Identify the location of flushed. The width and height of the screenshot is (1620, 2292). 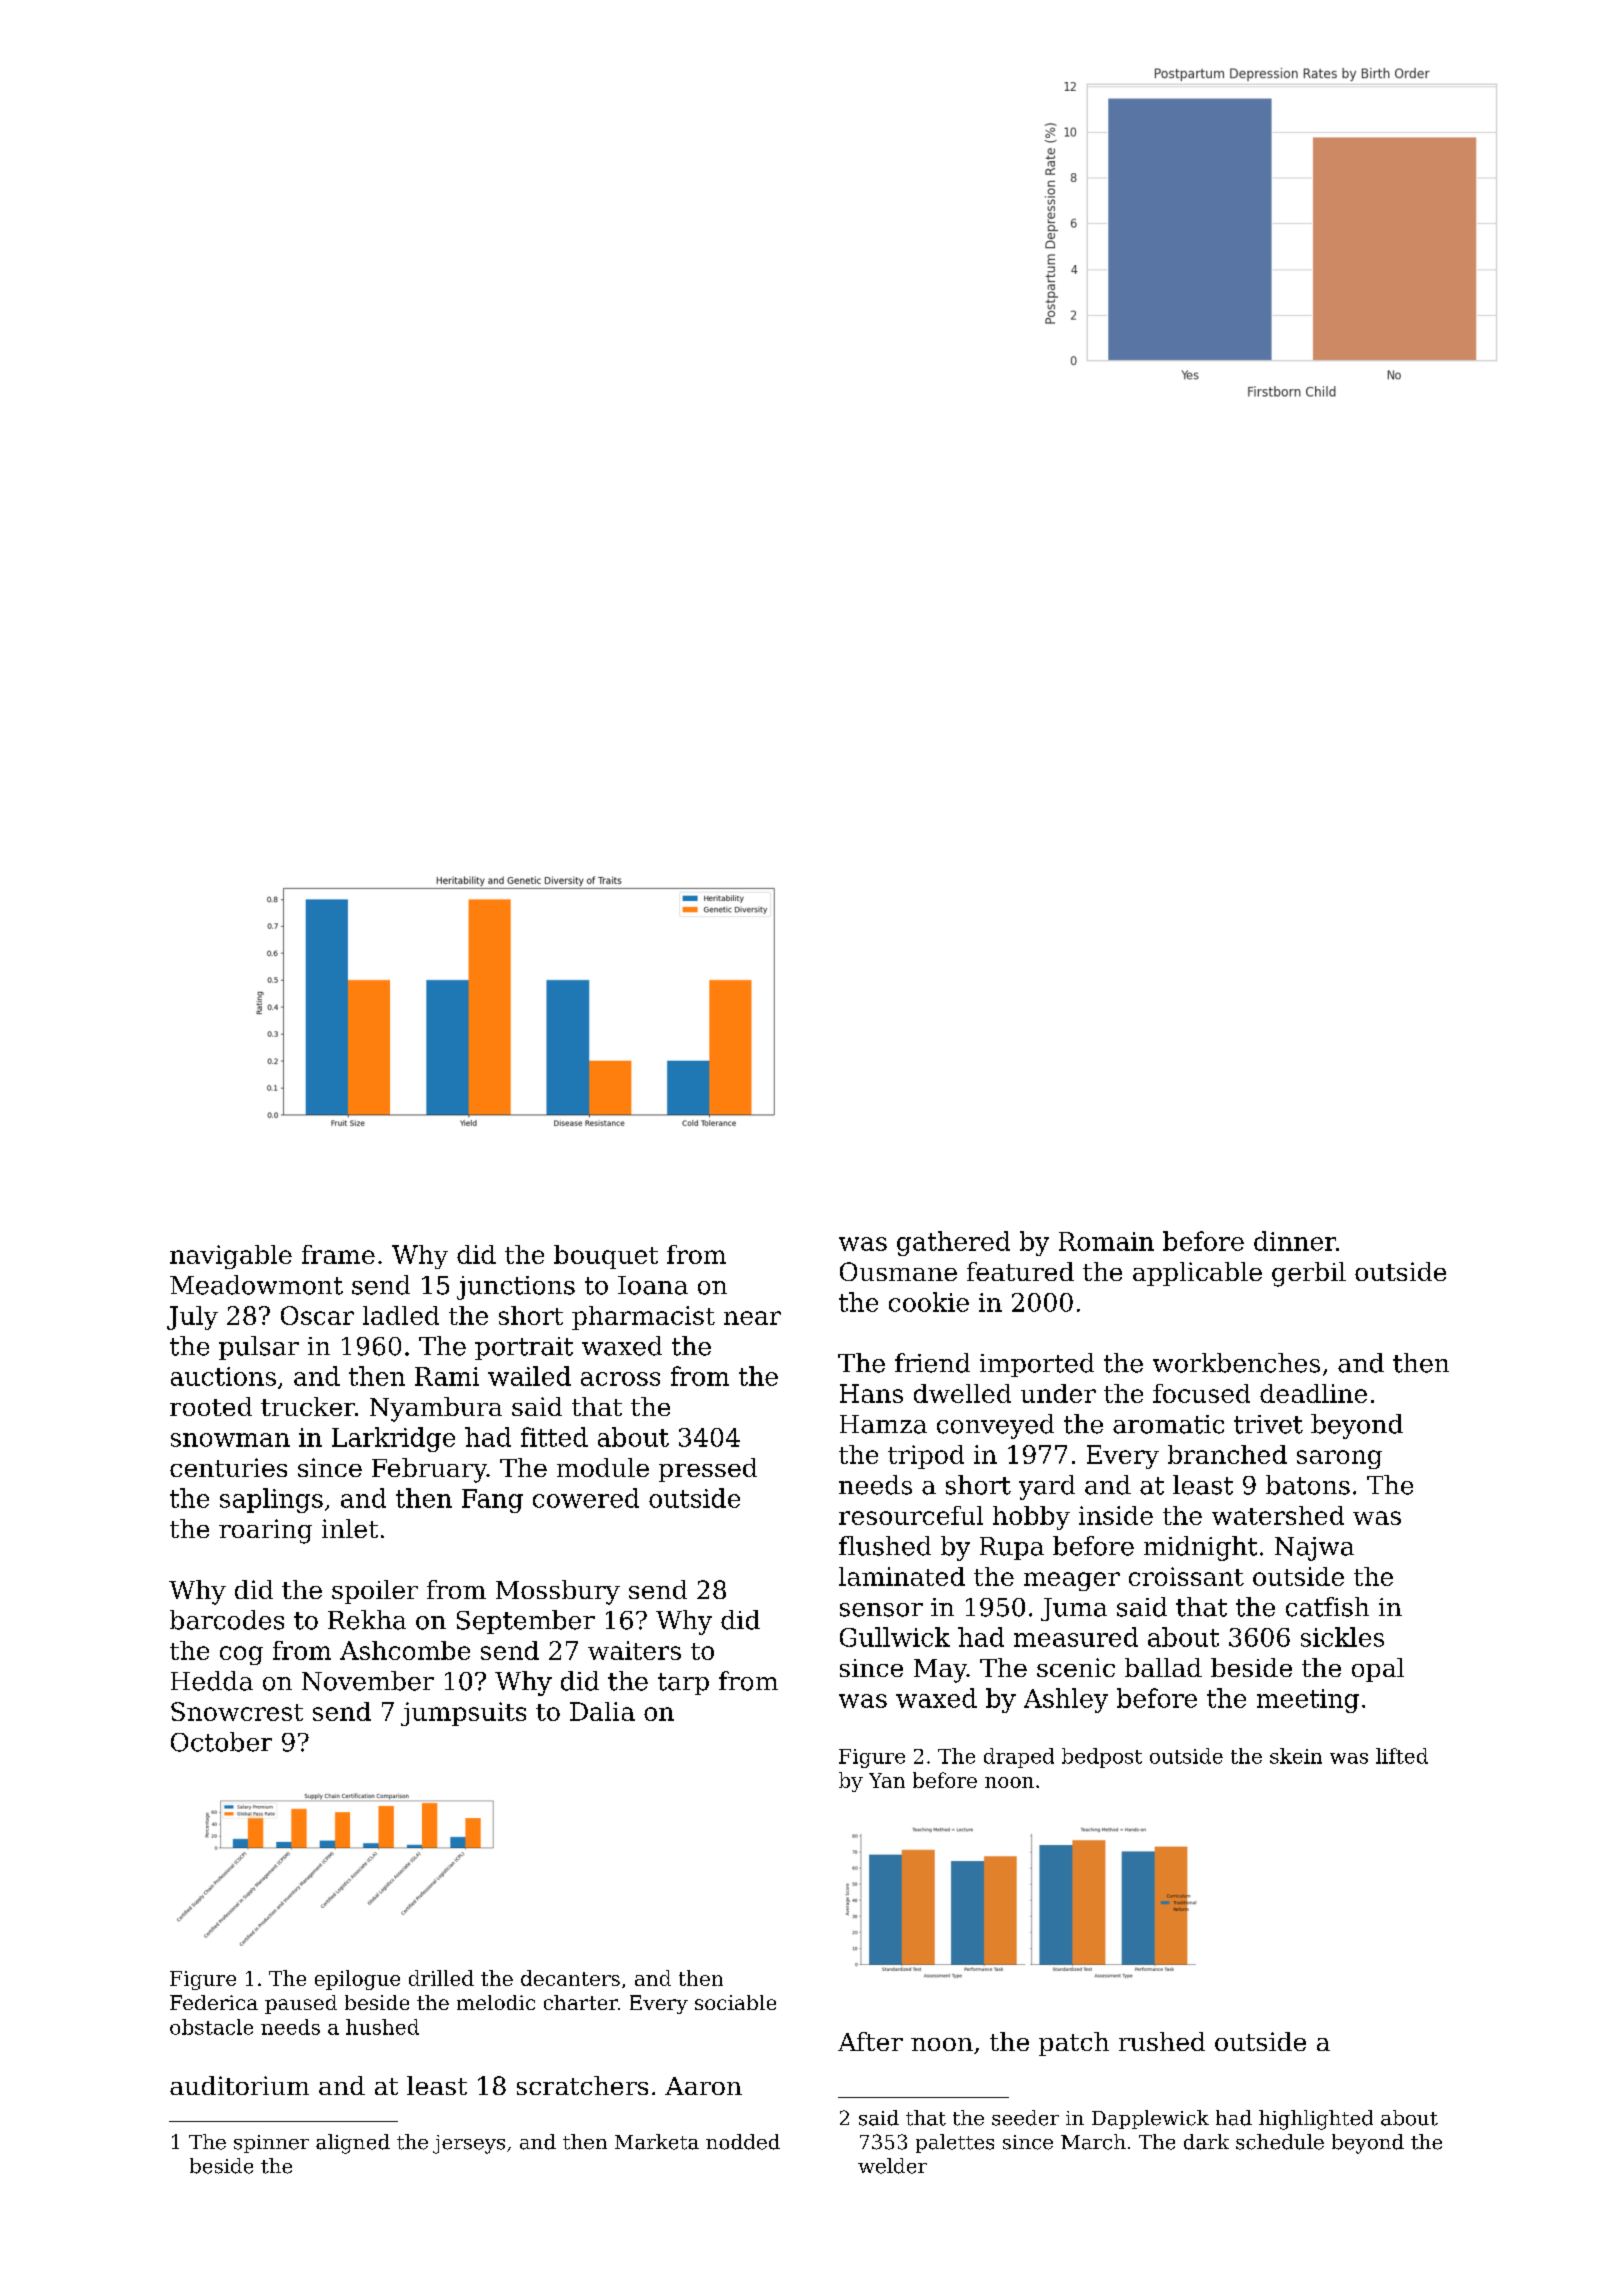
(885, 1546).
